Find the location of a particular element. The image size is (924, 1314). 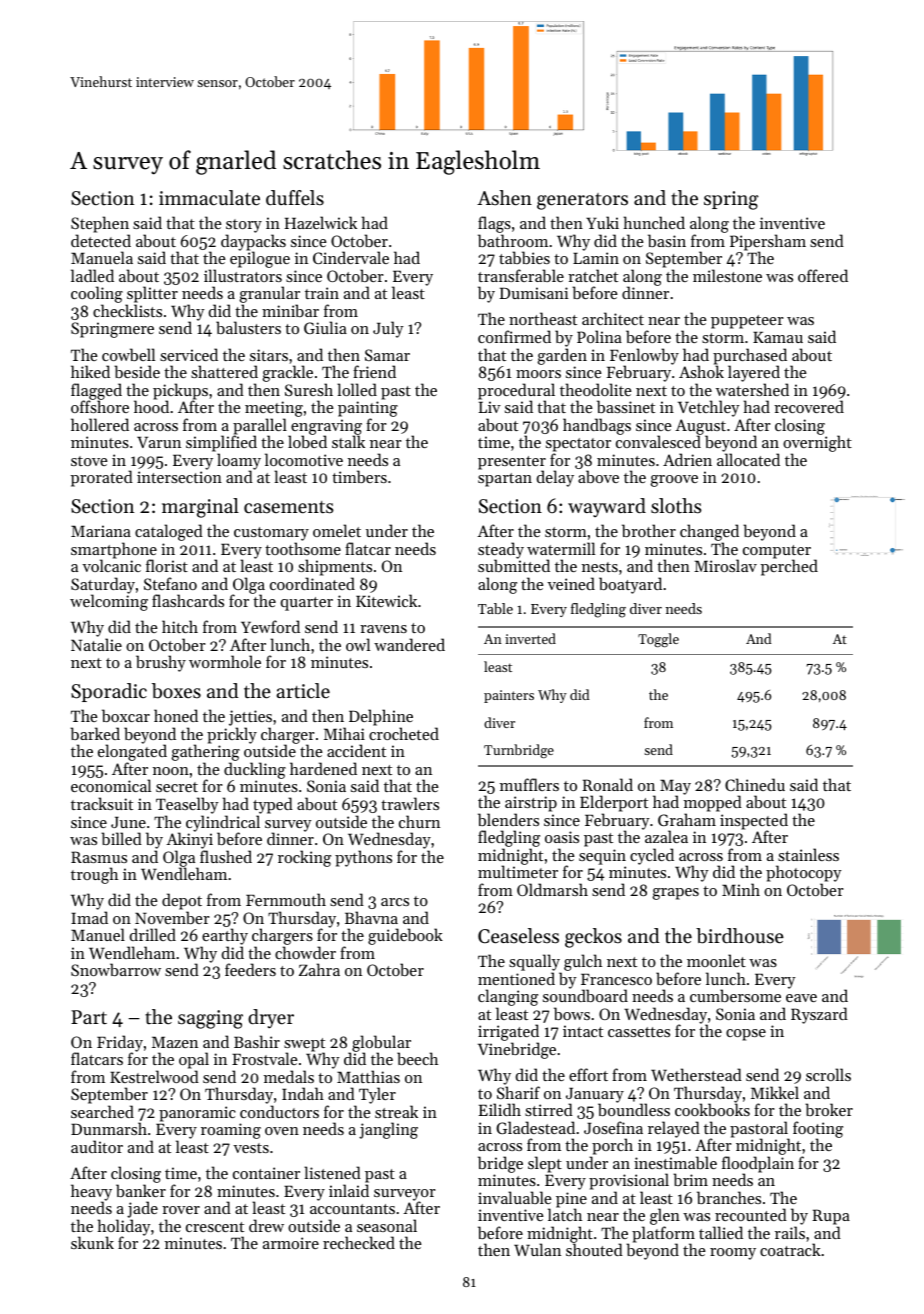

Stephen is located at coordinates (100, 224).
